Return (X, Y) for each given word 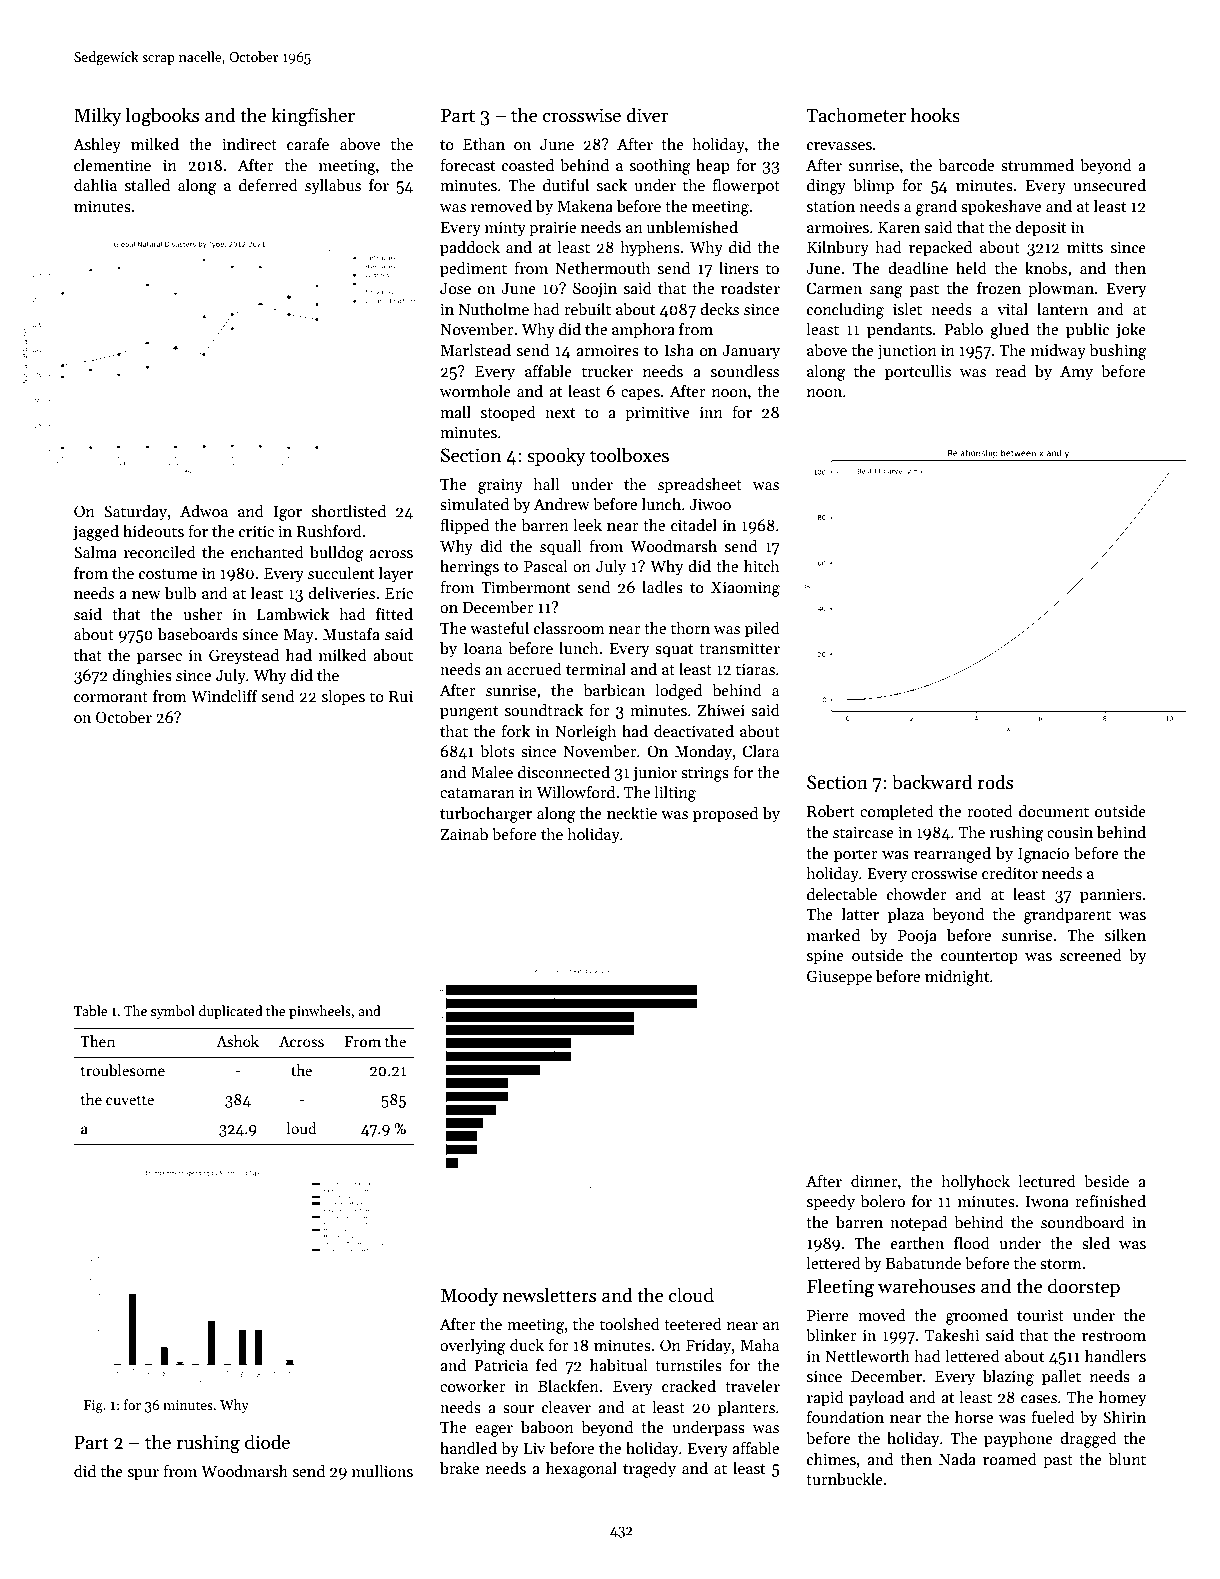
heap (713, 166)
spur (143, 1475)
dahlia (95, 184)
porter (856, 856)
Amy (1076, 373)
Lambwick (293, 614)
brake (459, 1468)
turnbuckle (844, 1479)
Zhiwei (721, 709)
